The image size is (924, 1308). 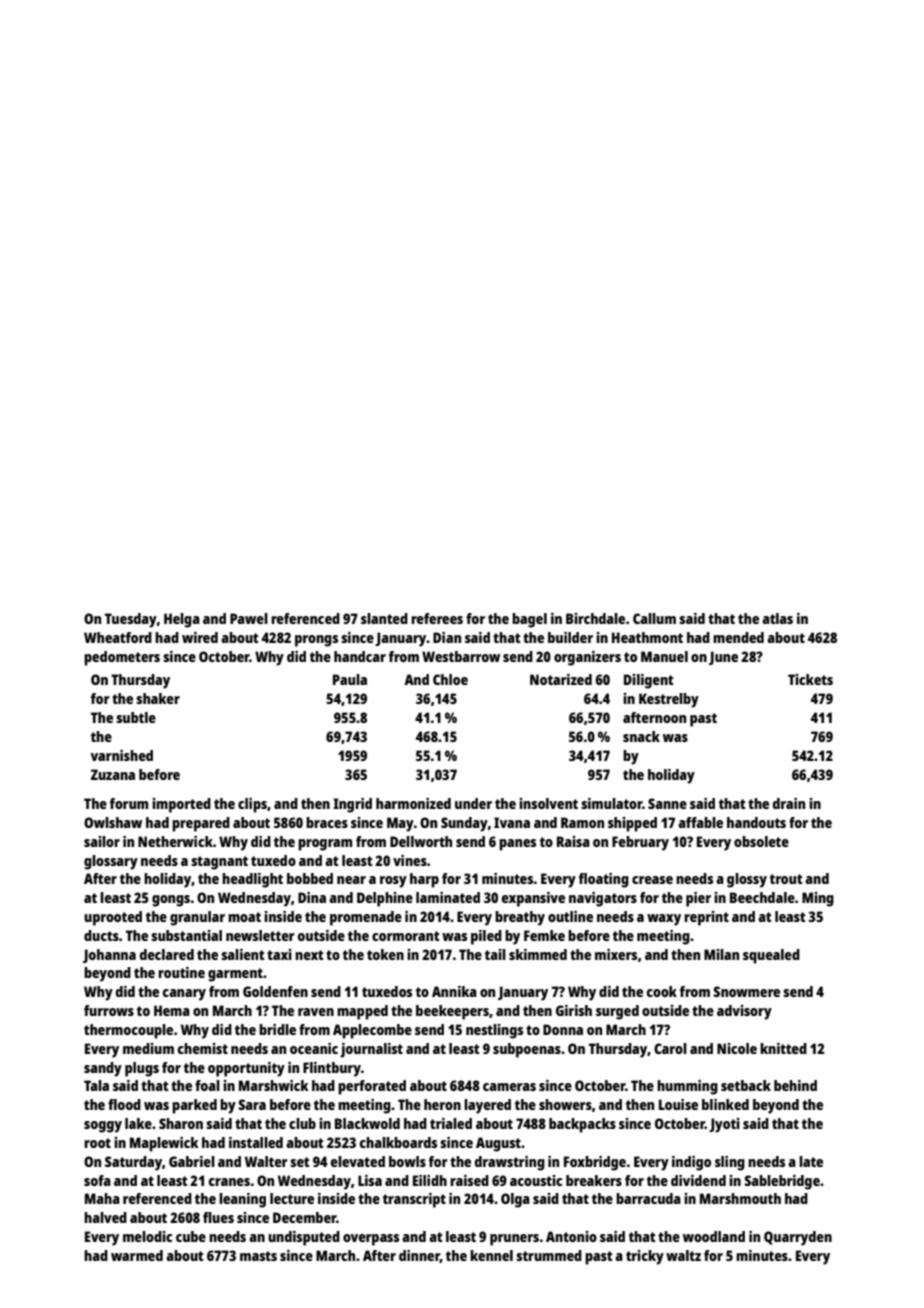 I want to click on knitted, so click(x=783, y=1048).
